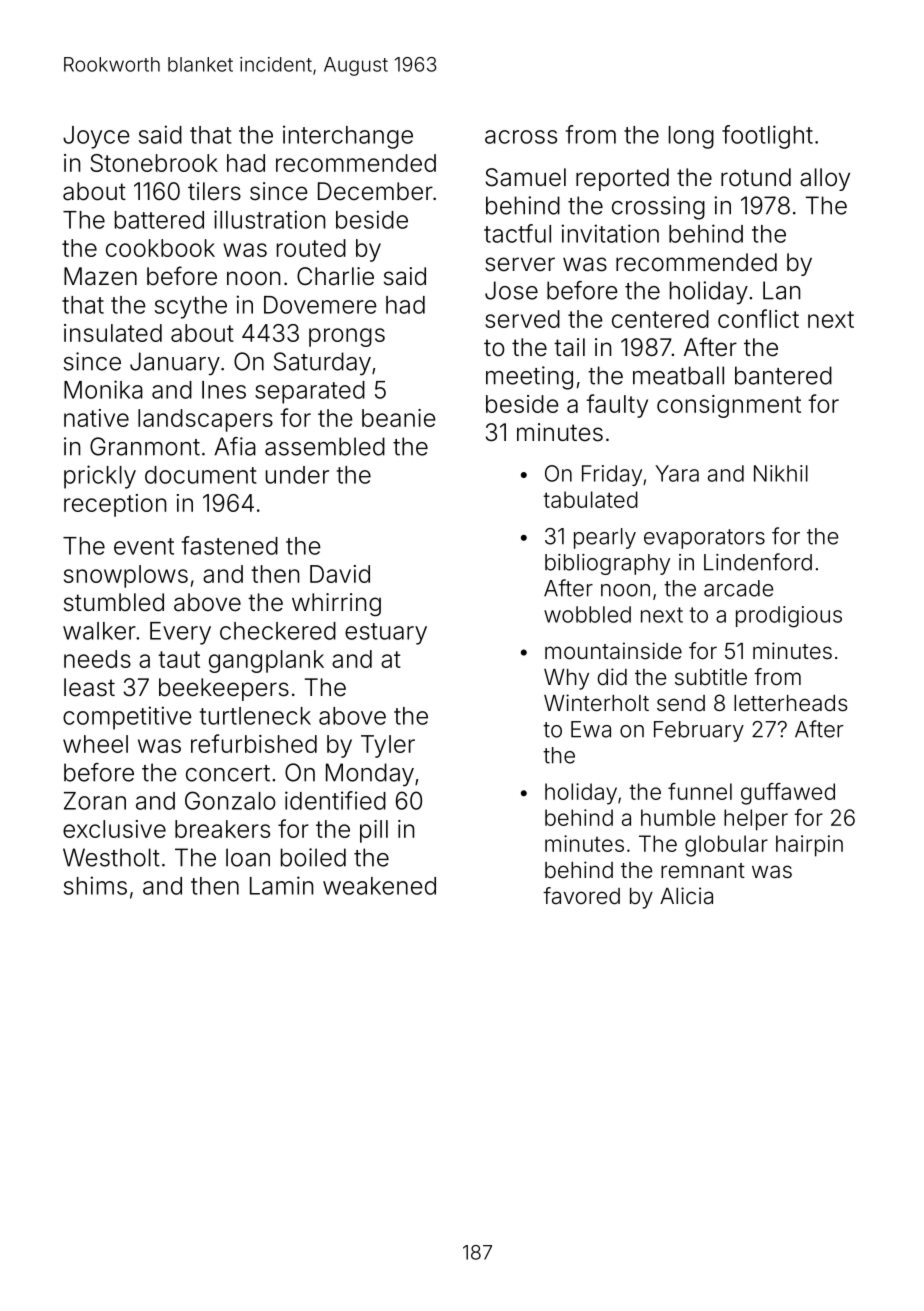  I want to click on walker, so click(99, 631).
